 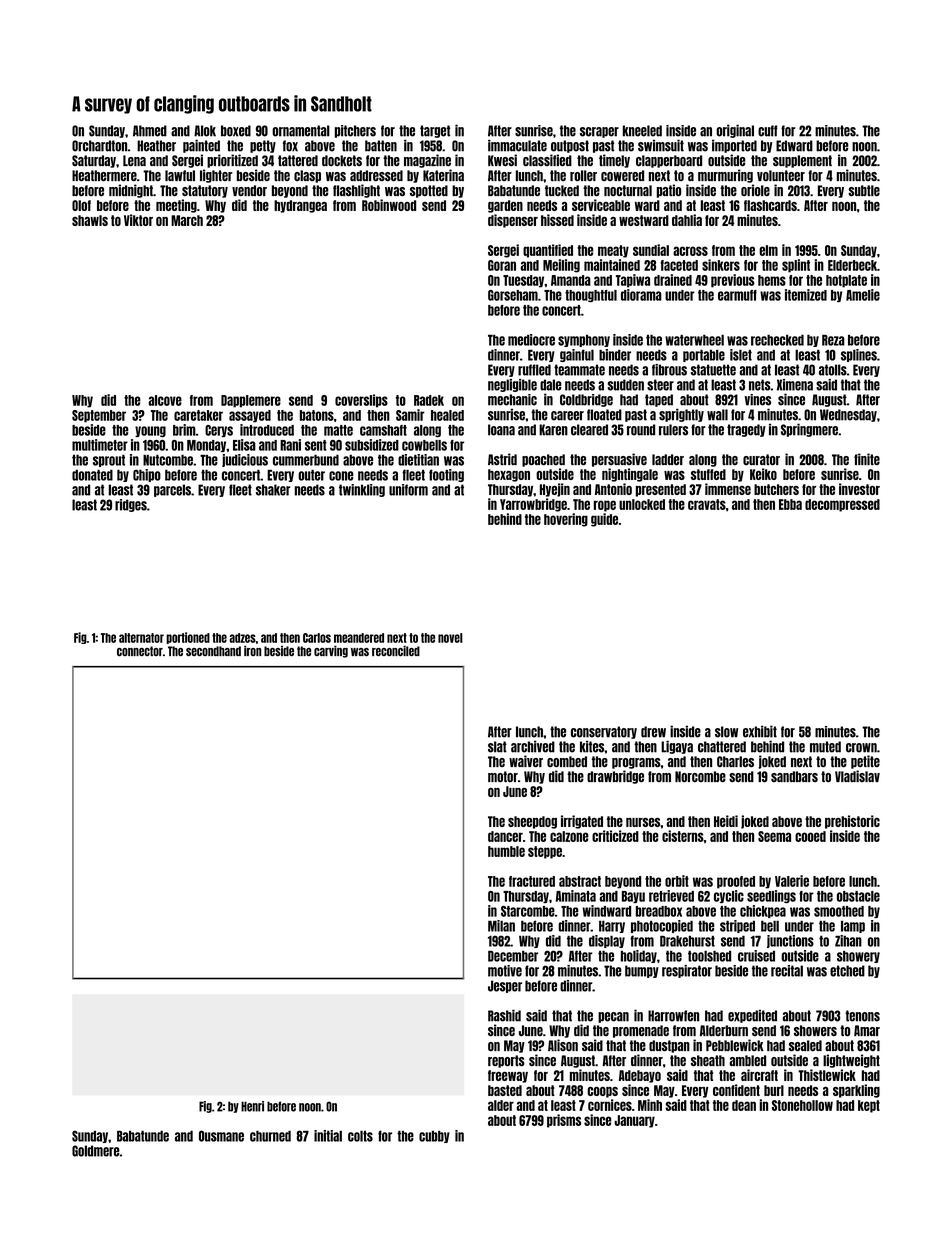 I want to click on conservatory, so click(x=604, y=732).
